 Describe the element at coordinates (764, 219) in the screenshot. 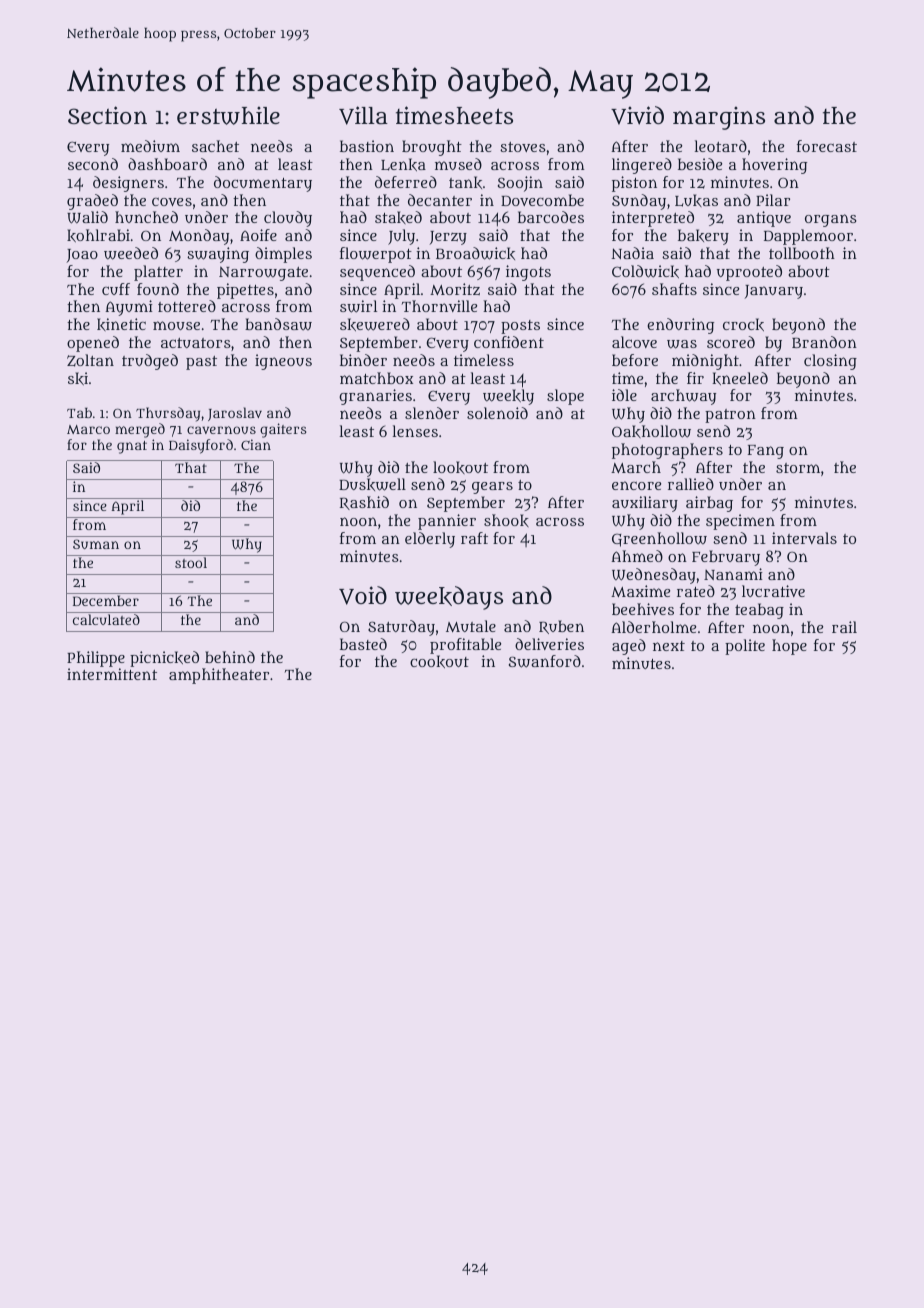

I see `antique` at that location.
